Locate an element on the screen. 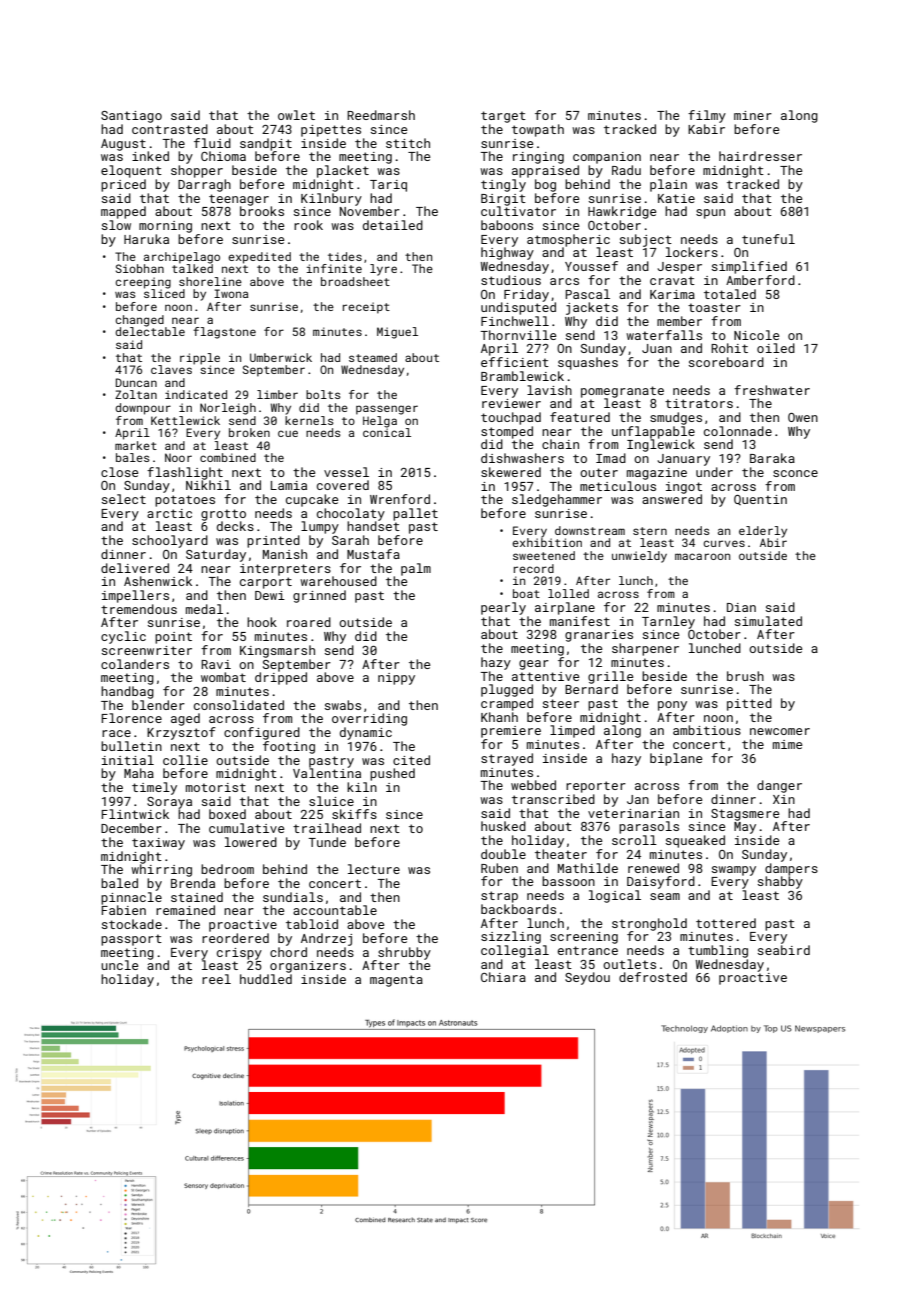  sweetened is located at coordinates (544, 555).
